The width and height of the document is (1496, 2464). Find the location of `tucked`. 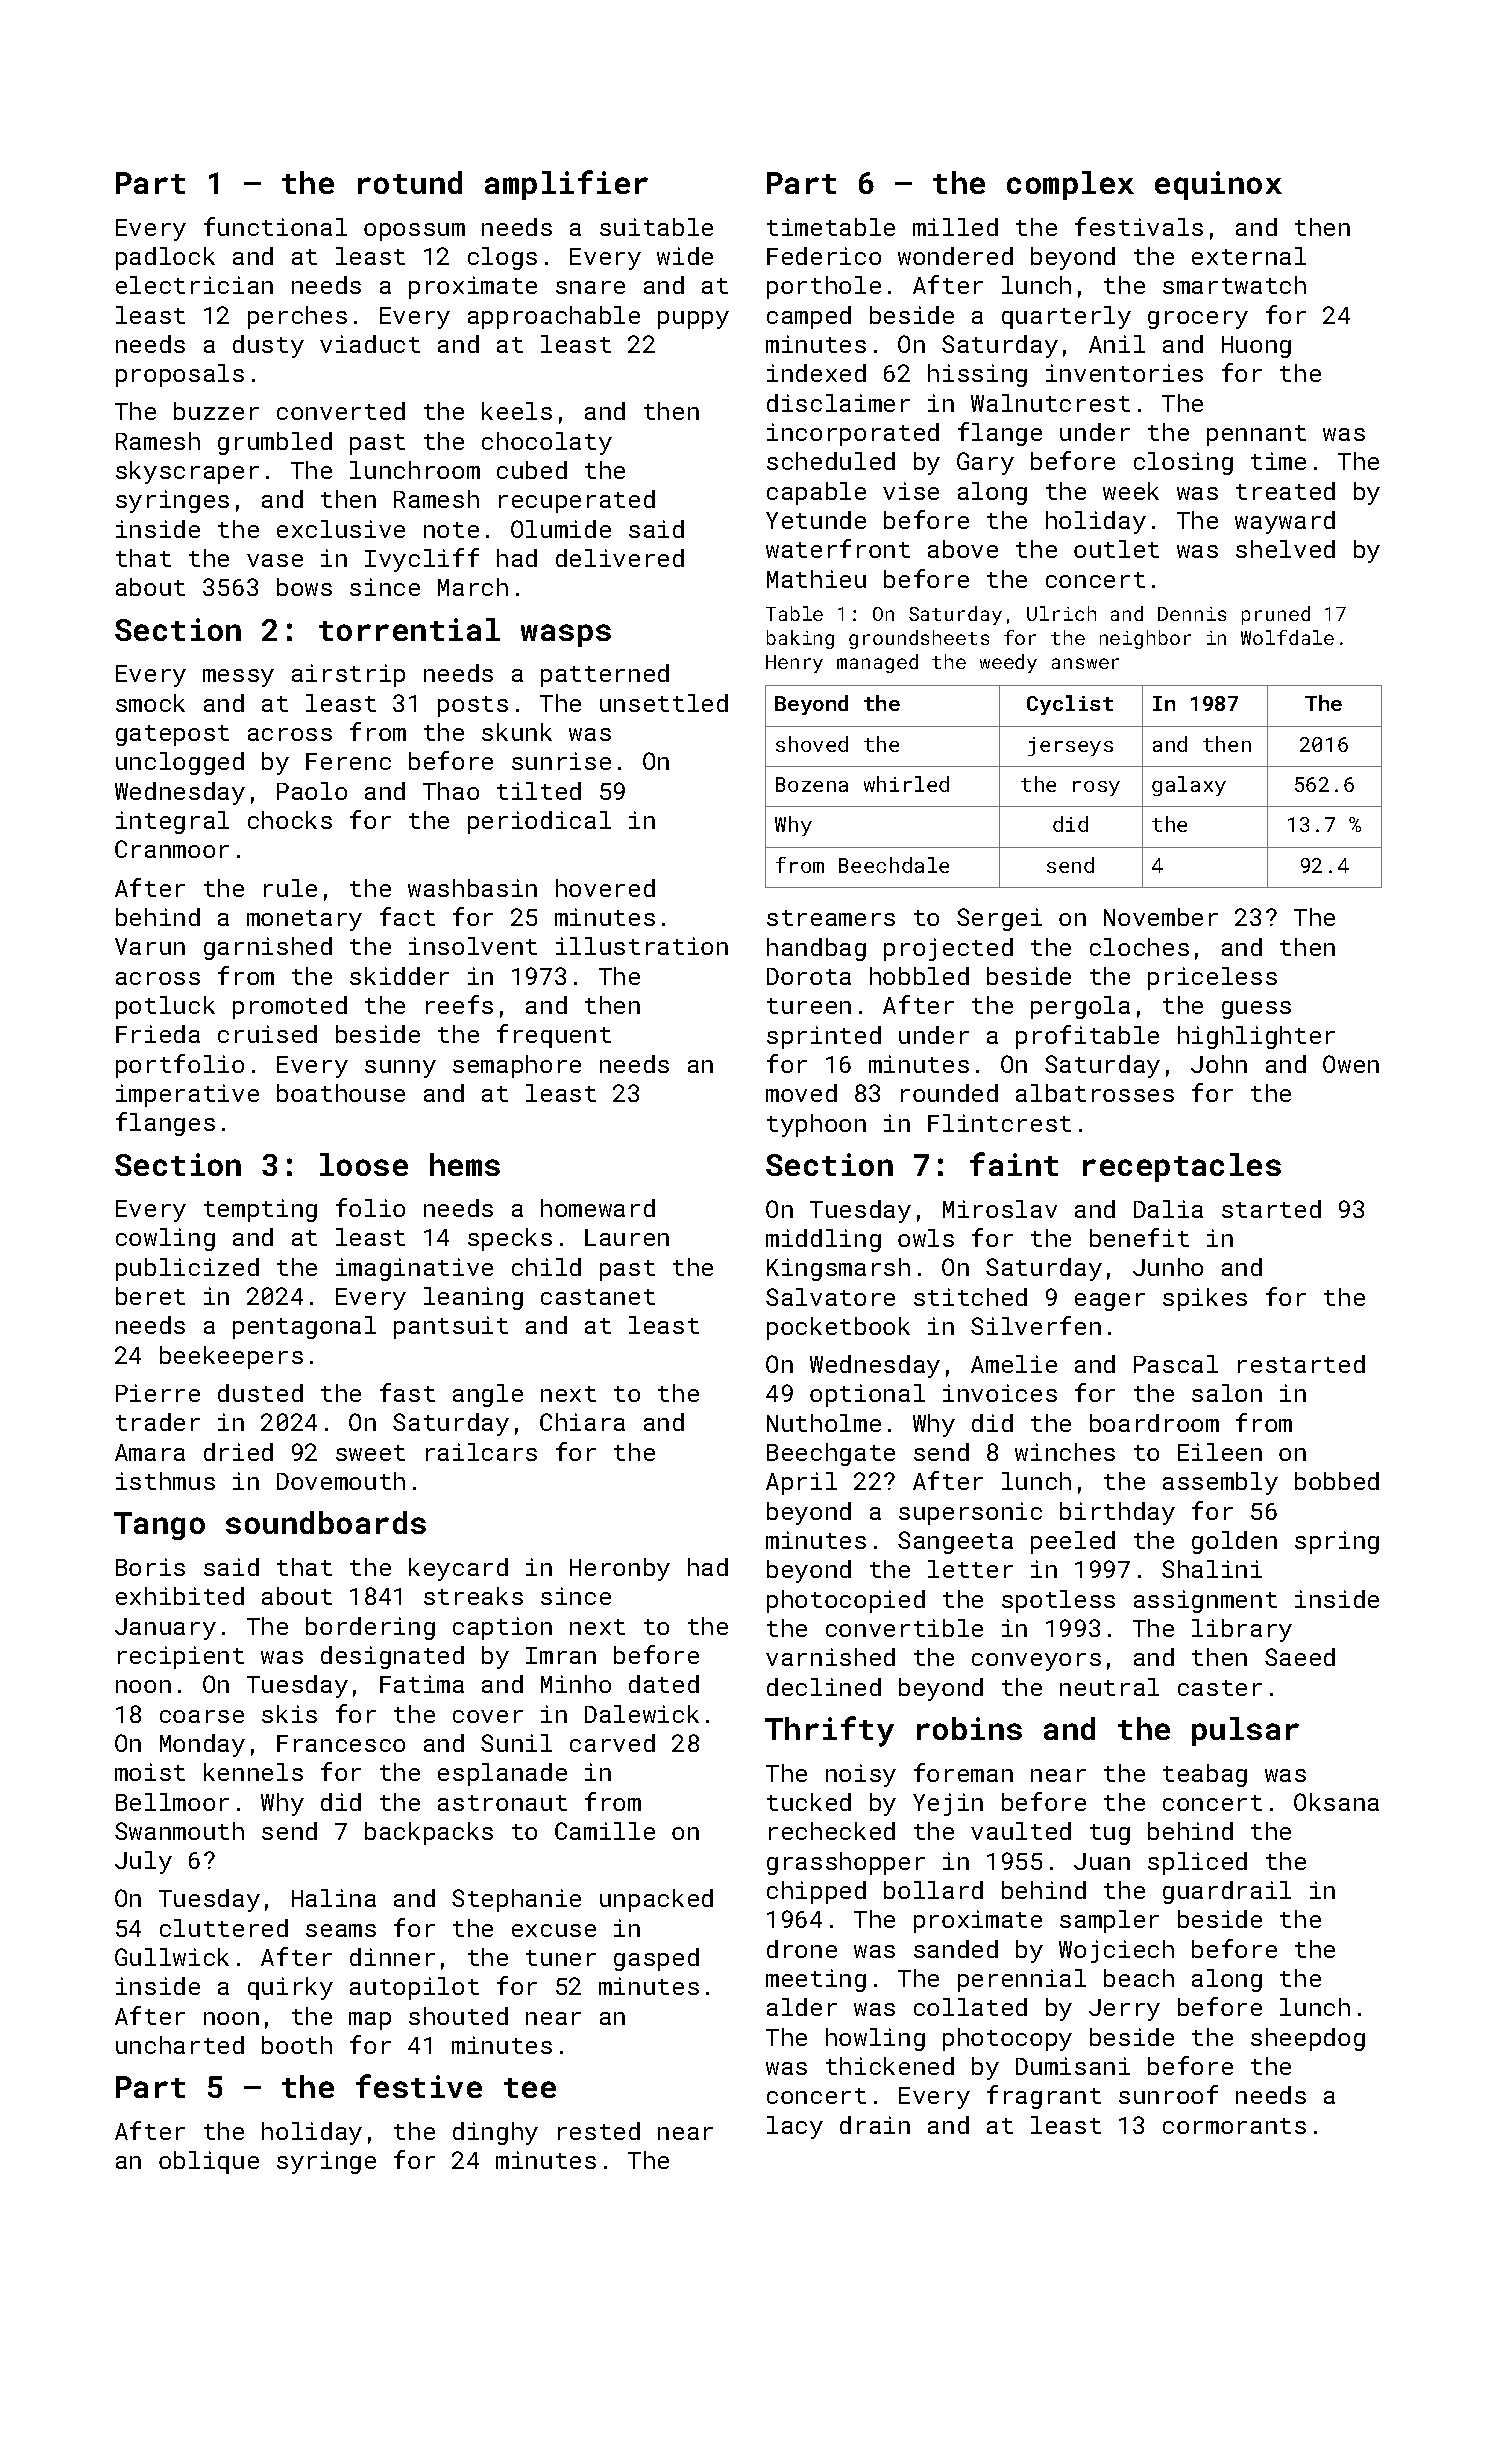

tucked is located at coordinates (809, 1802).
